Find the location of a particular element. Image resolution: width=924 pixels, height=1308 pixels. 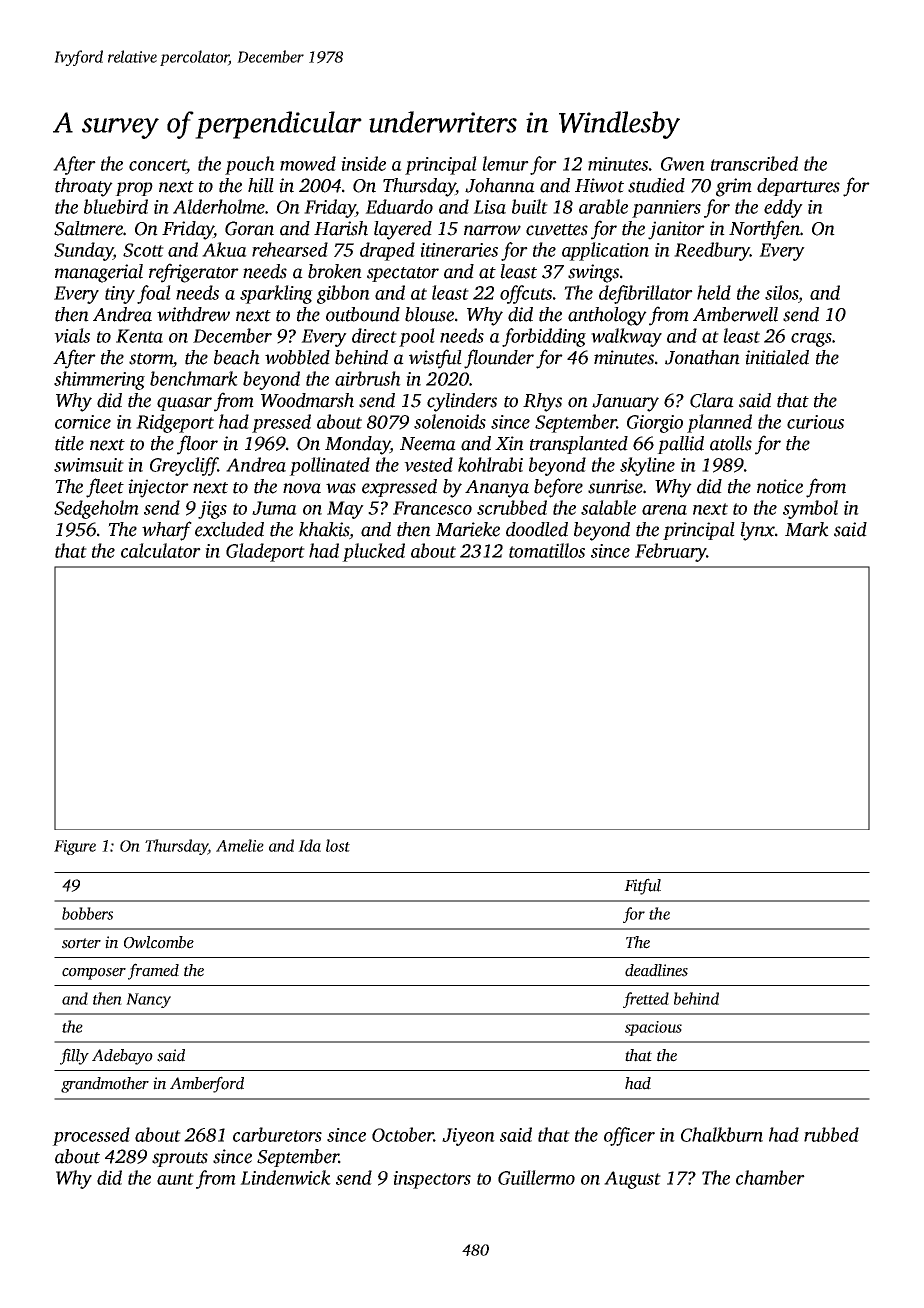

fretted is located at coordinates (646, 1000).
